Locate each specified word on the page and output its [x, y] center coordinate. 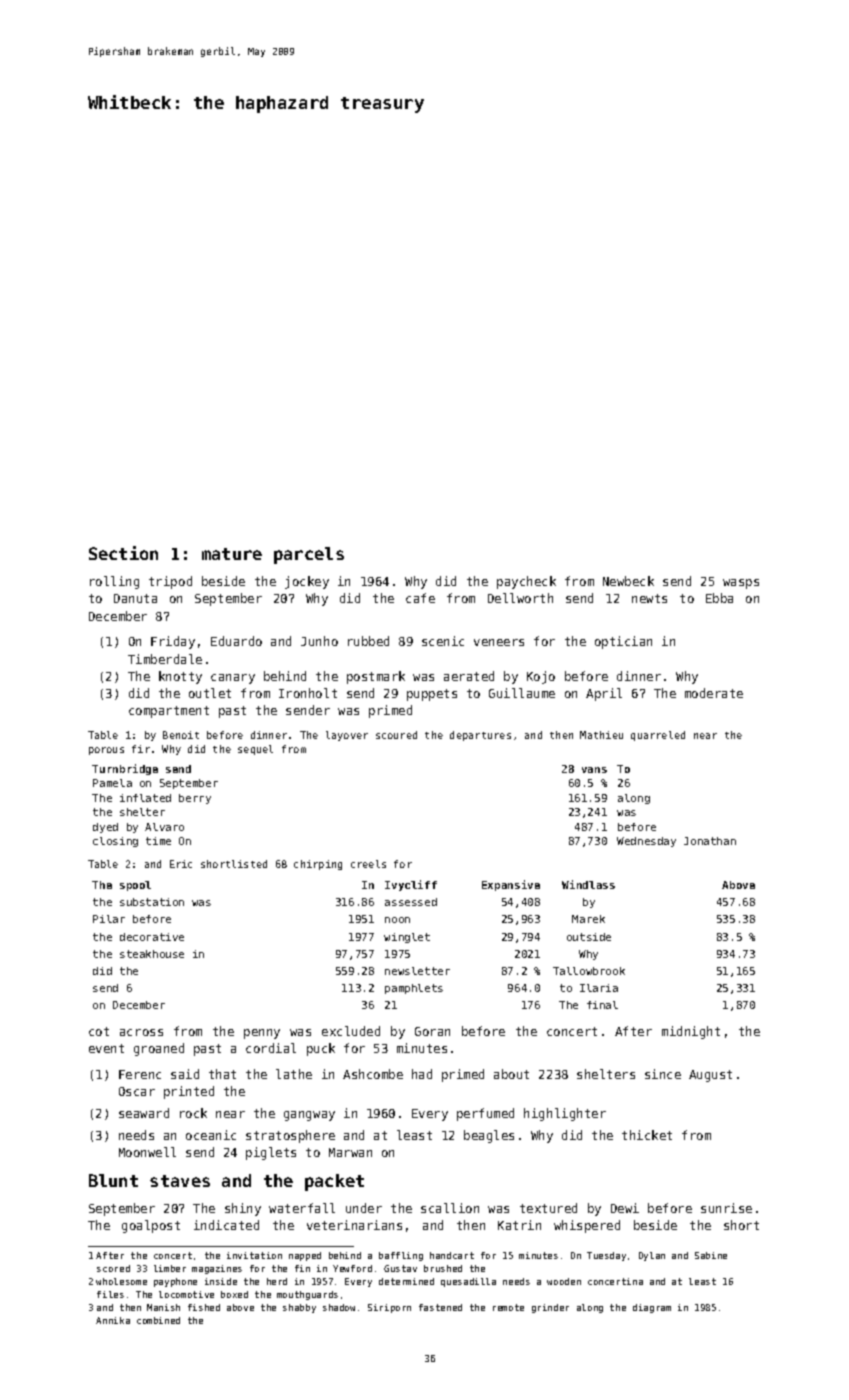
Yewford [352, 1268]
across [141, 1032]
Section [123, 553]
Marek [588, 919]
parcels [309, 555]
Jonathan [710, 841]
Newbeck [628, 581]
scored [113, 1268]
